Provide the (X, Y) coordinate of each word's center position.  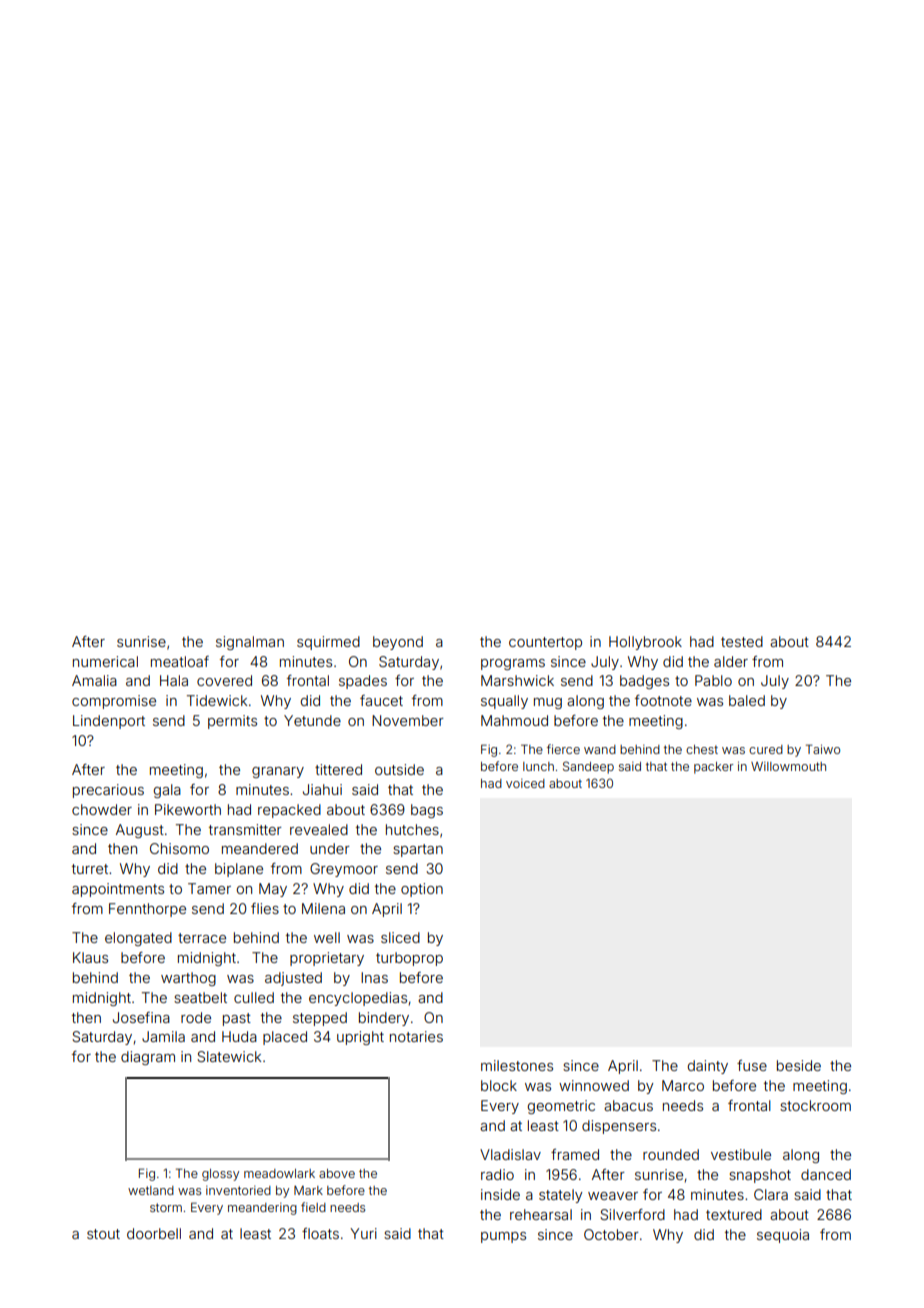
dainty (708, 1067)
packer (714, 768)
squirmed (328, 643)
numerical (105, 661)
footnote (663, 700)
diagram (148, 1058)
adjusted (293, 979)
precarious (108, 791)
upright (360, 1038)
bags (427, 811)
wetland (151, 1190)
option (422, 890)
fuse (752, 1065)
